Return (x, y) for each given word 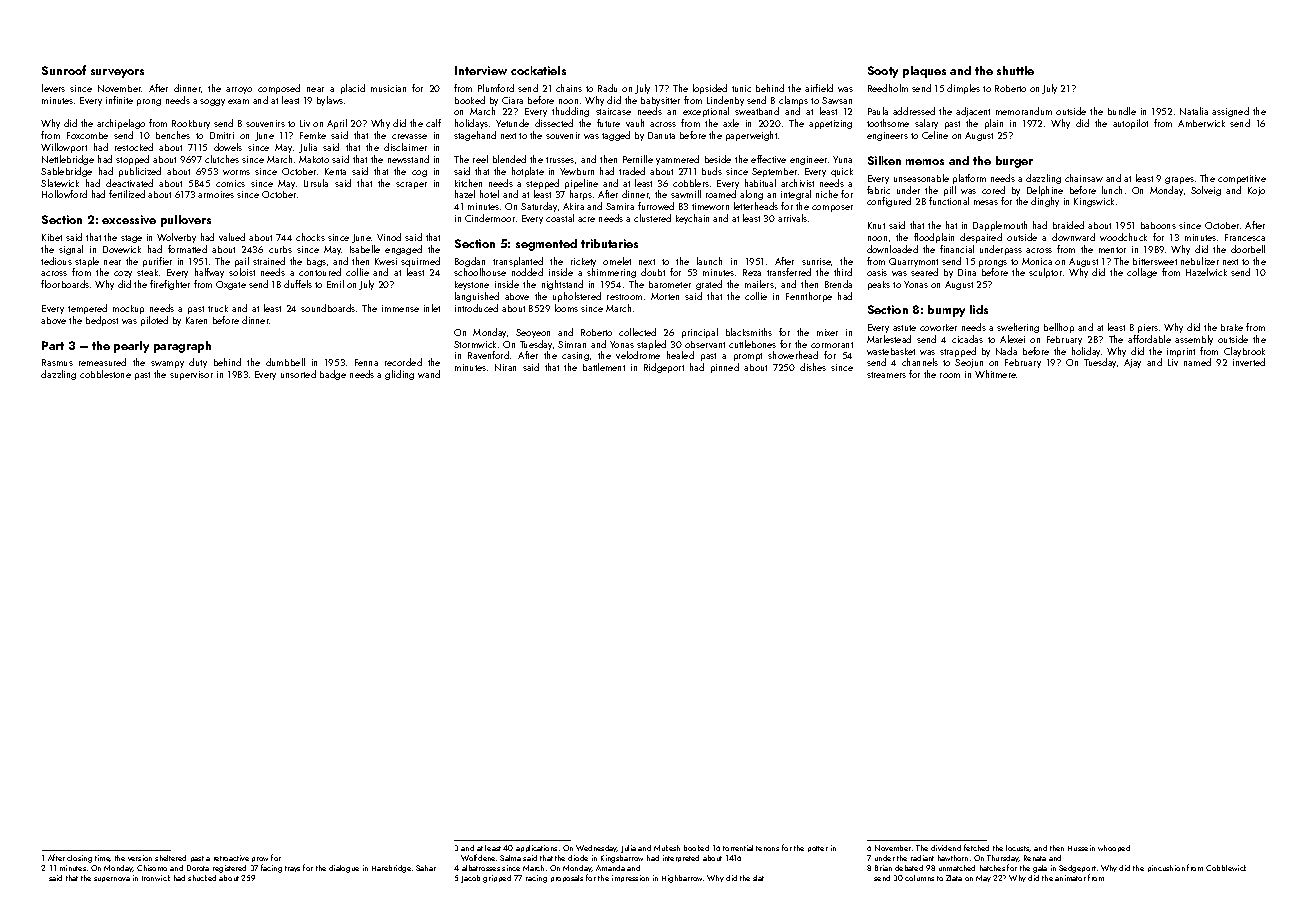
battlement (604, 367)
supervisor (191, 375)
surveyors (117, 73)
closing (79, 859)
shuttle (1015, 70)
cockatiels (538, 70)
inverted (1249, 362)
